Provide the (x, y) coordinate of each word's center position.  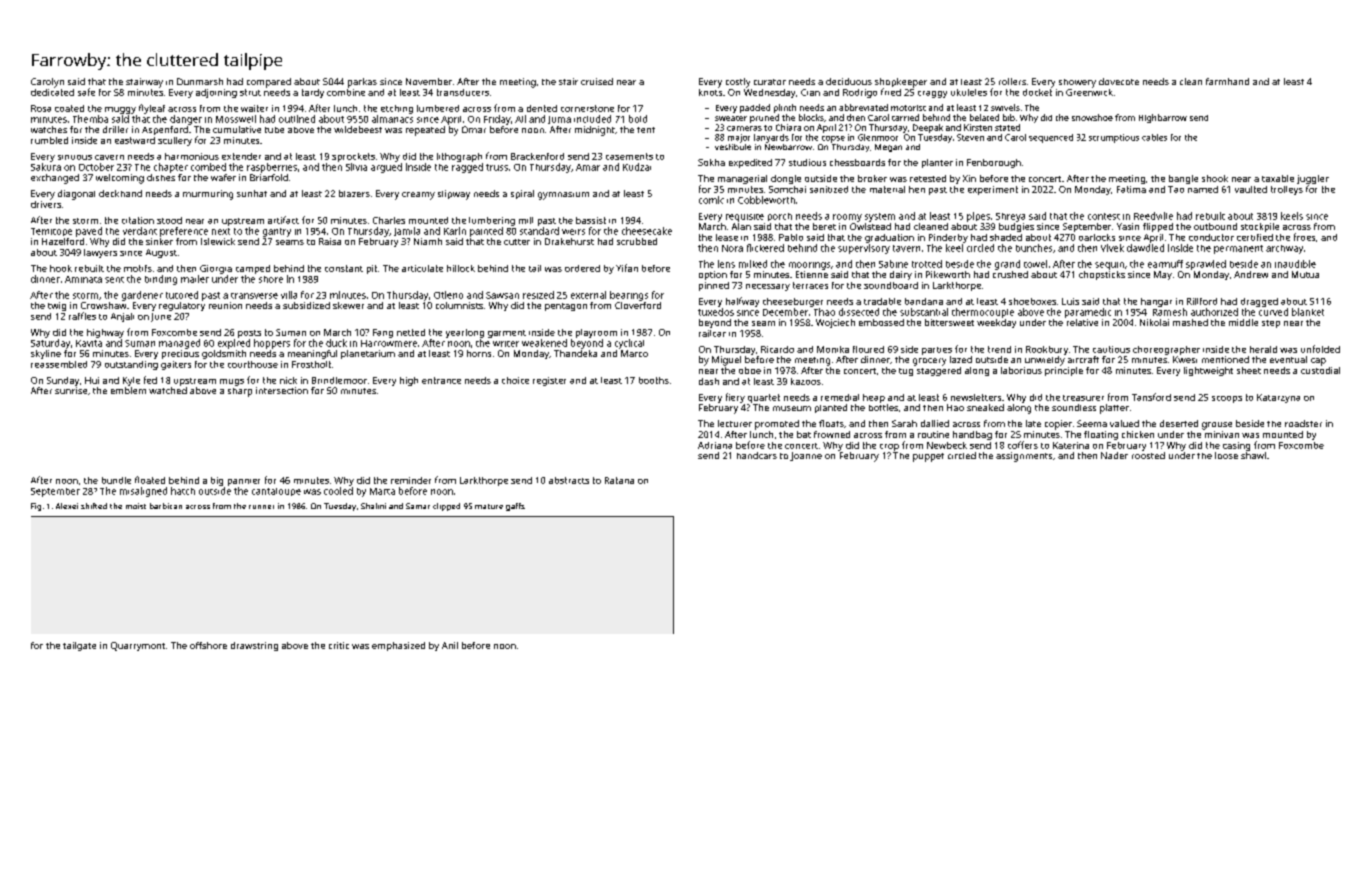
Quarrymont (138, 646)
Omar (474, 129)
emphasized (398, 646)
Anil (450, 645)
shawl (1253, 455)
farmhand (1227, 81)
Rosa (41, 108)
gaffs (515, 507)
